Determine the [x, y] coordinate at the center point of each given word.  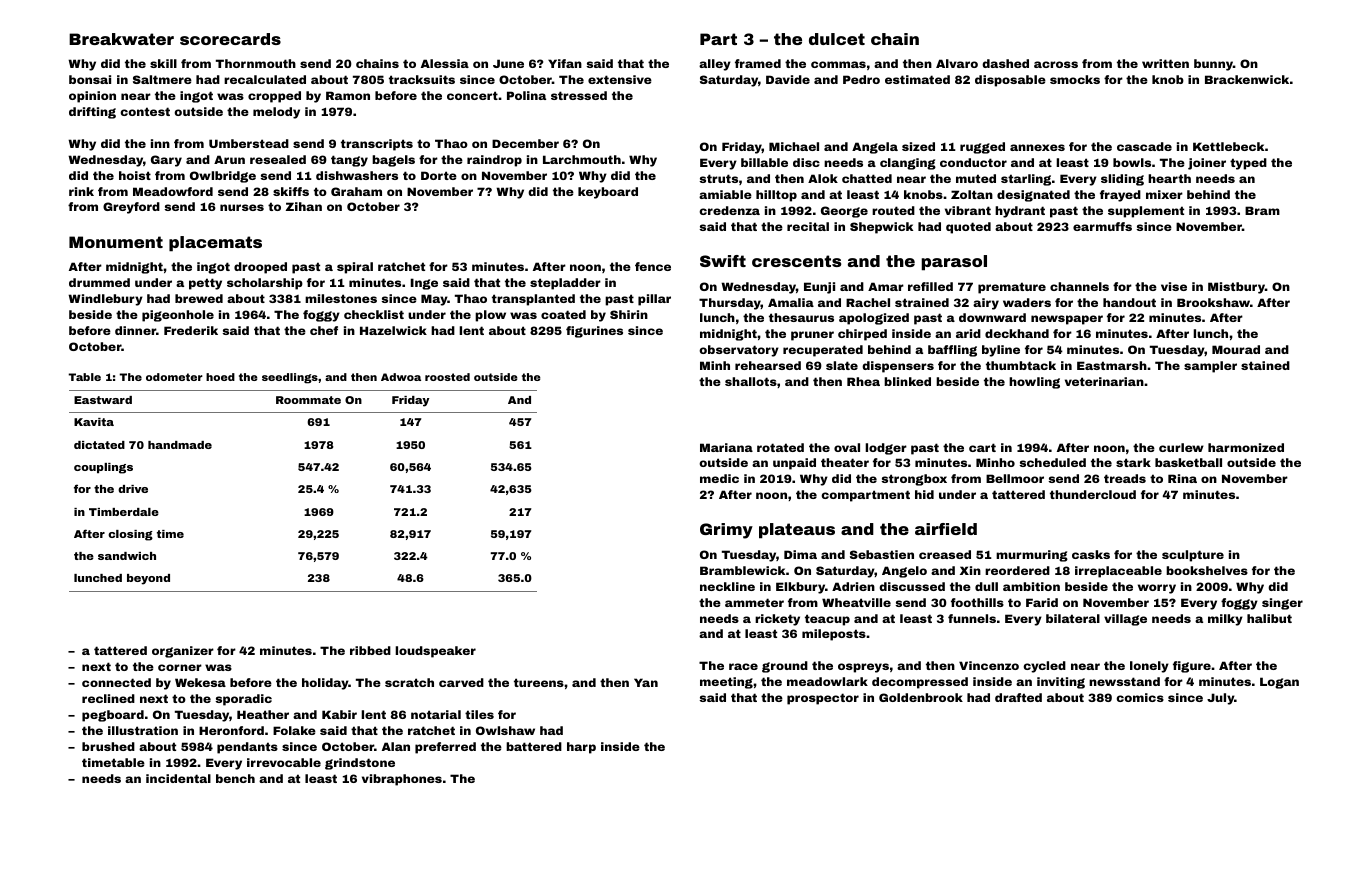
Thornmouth [256, 63]
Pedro [861, 79]
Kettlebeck [1228, 146]
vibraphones [402, 780]
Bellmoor [1015, 478]
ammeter [754, 602]
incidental [178, 778]
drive [133, 489]
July [1220, 699]
